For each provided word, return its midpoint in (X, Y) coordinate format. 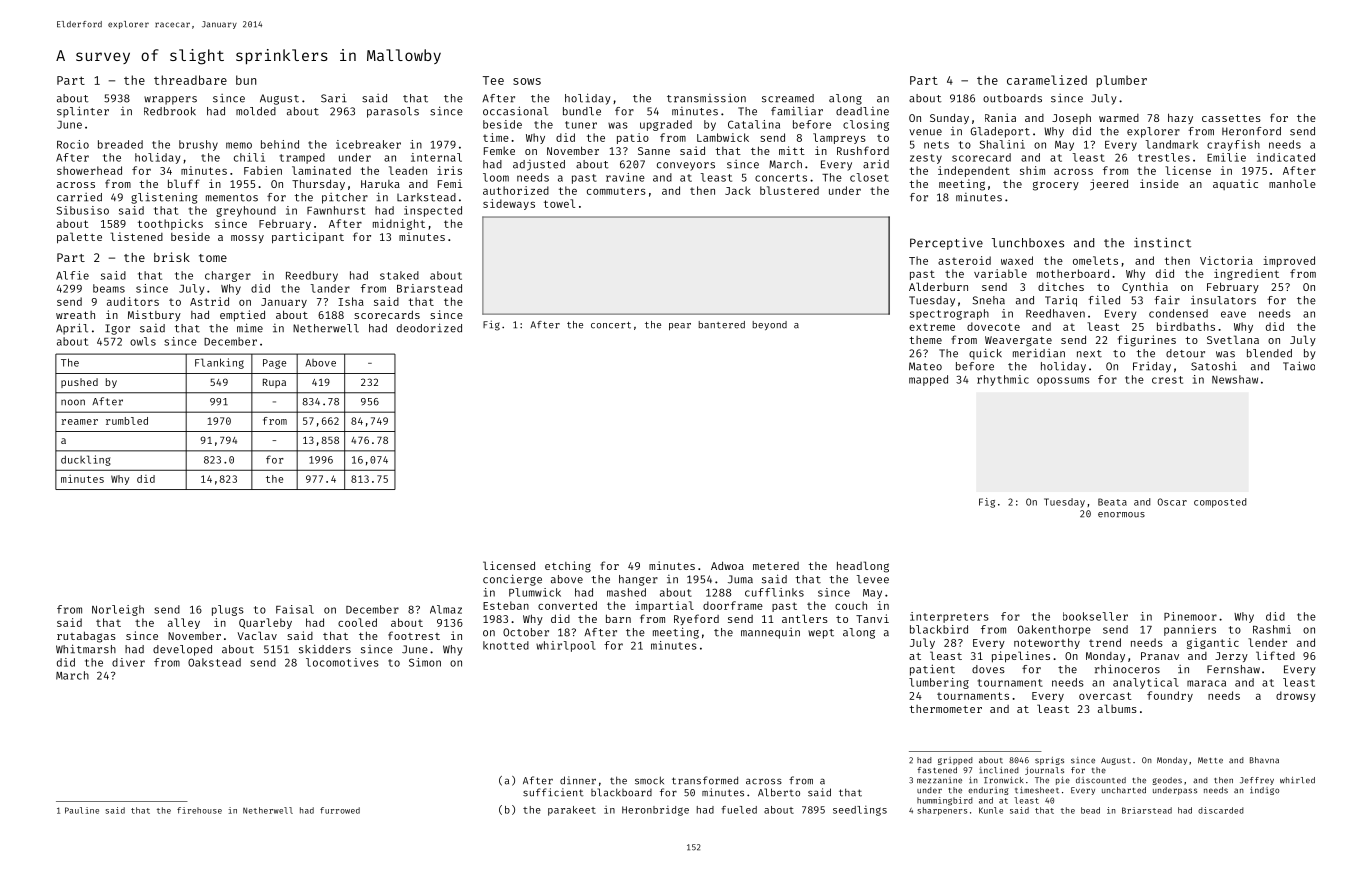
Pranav (1160, 656)
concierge (512, 580)
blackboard (621, 792)
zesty (926, 159)
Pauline (82, 810)
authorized (516, 190)
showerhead (89, 170)
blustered (789, 190)
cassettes (1231, 118)
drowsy (1296, 696)
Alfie (72, 275)
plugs (228, 610)
